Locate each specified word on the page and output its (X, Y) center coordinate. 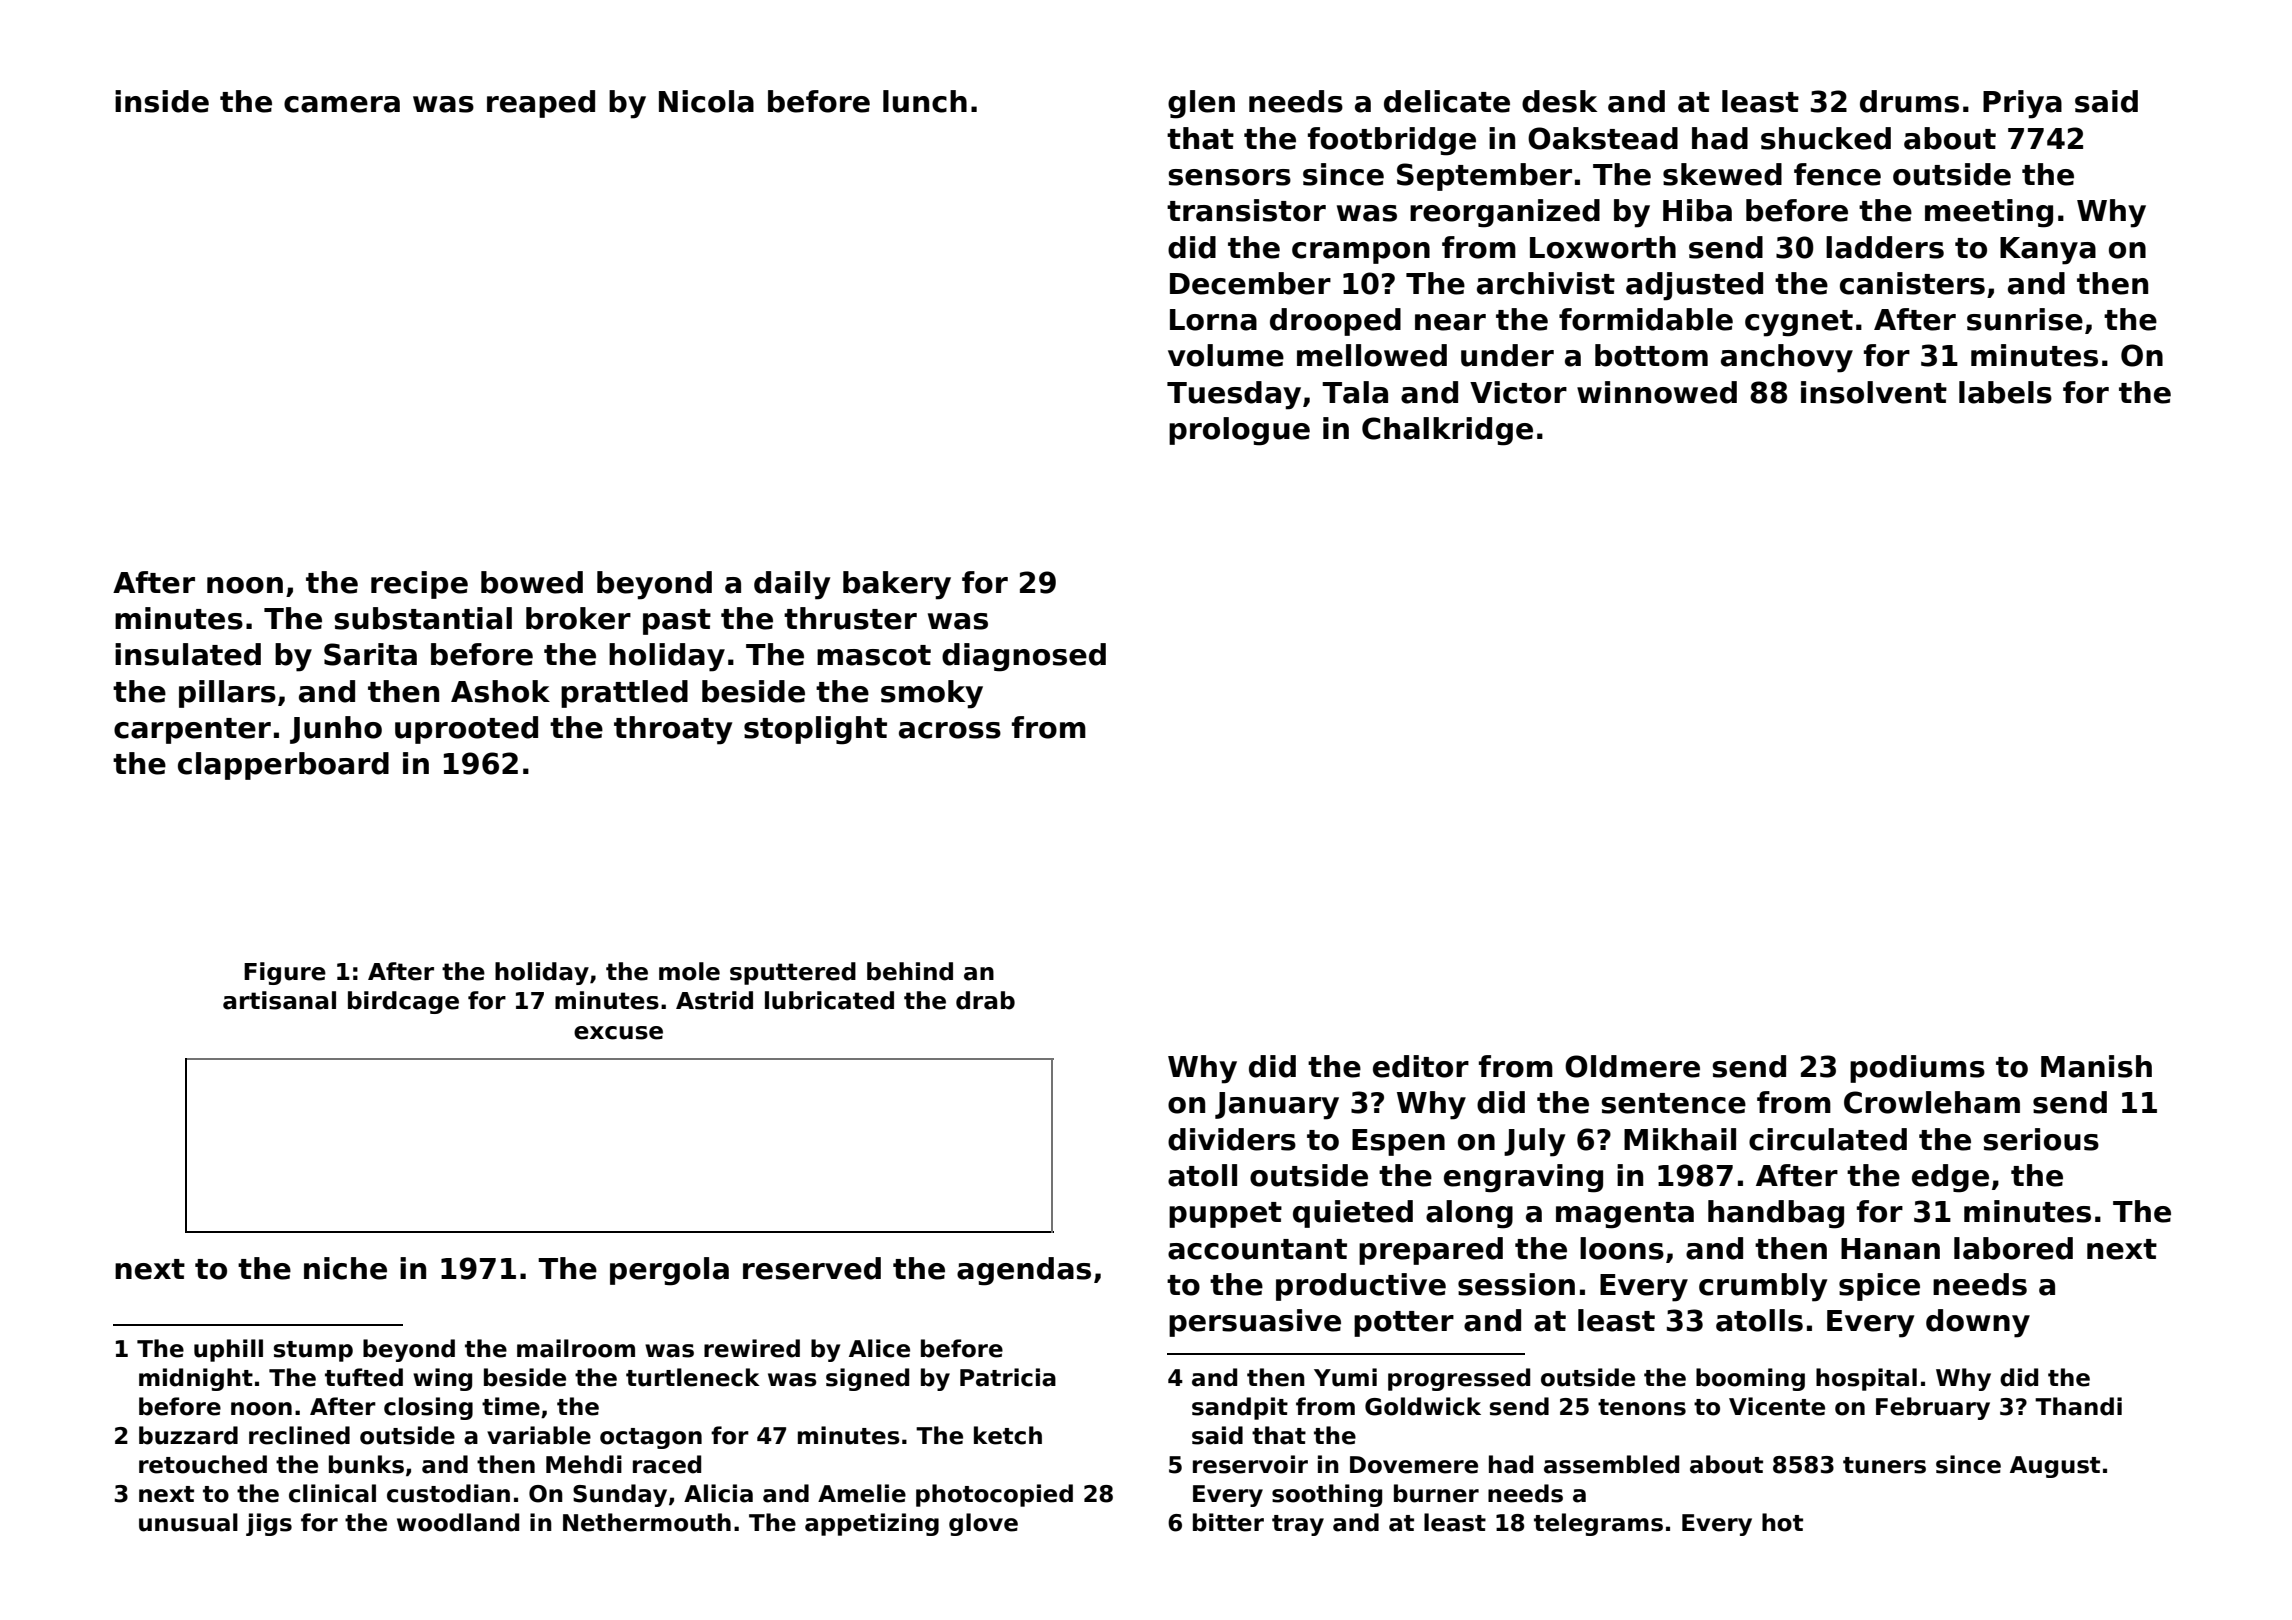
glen (1201, 104)
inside (162, 101)
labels (2005, 392)
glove (983, 1524)
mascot (874, 655)
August (2055, 1467)
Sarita (370, 654)
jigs (269, 1524)
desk (1559, 101)
